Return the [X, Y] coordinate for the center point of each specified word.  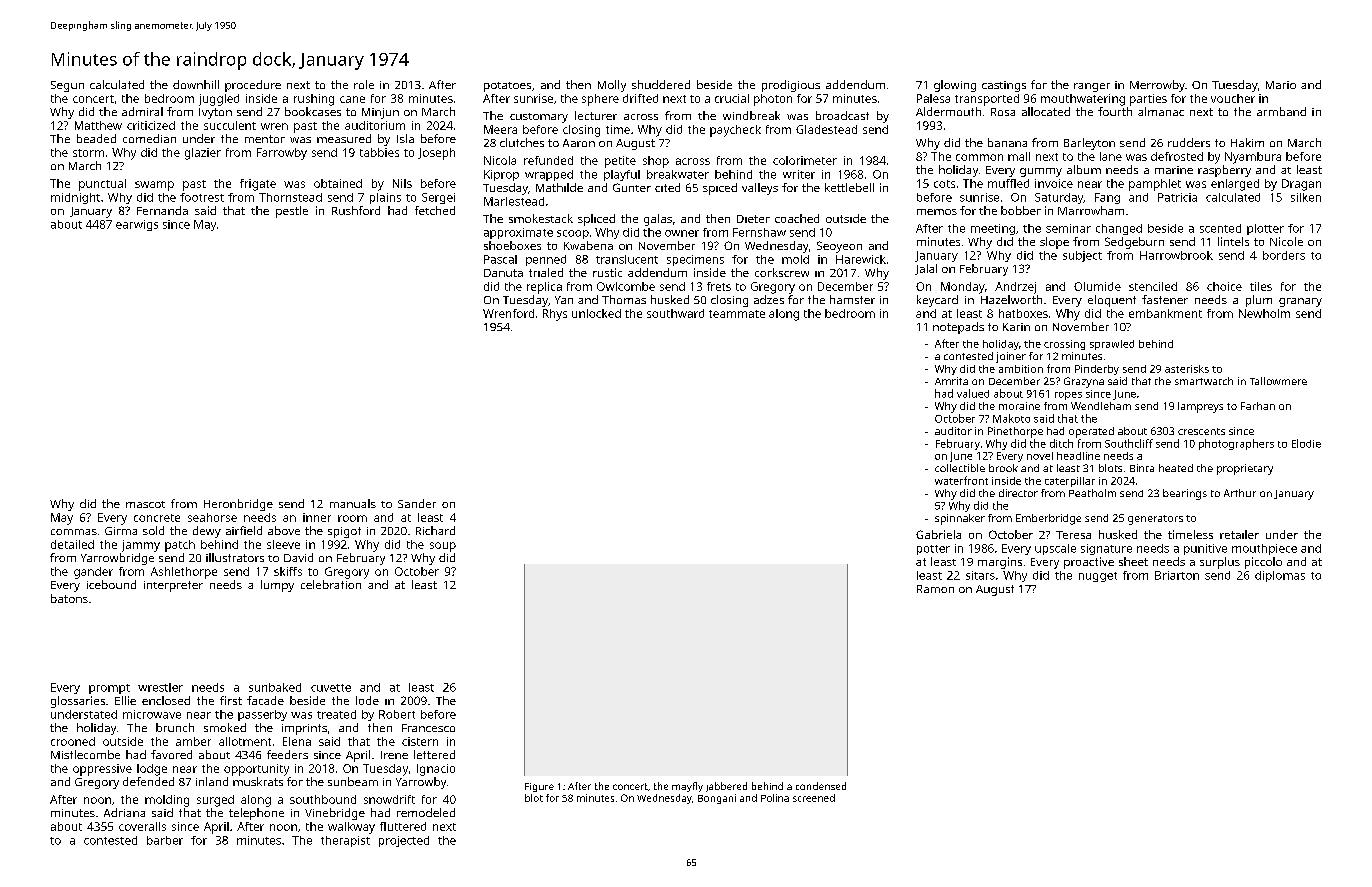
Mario [1281, 85]
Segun [67, 86]
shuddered [661, 84]
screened [814, 798]
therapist [345, 841]
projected [404, 841]
